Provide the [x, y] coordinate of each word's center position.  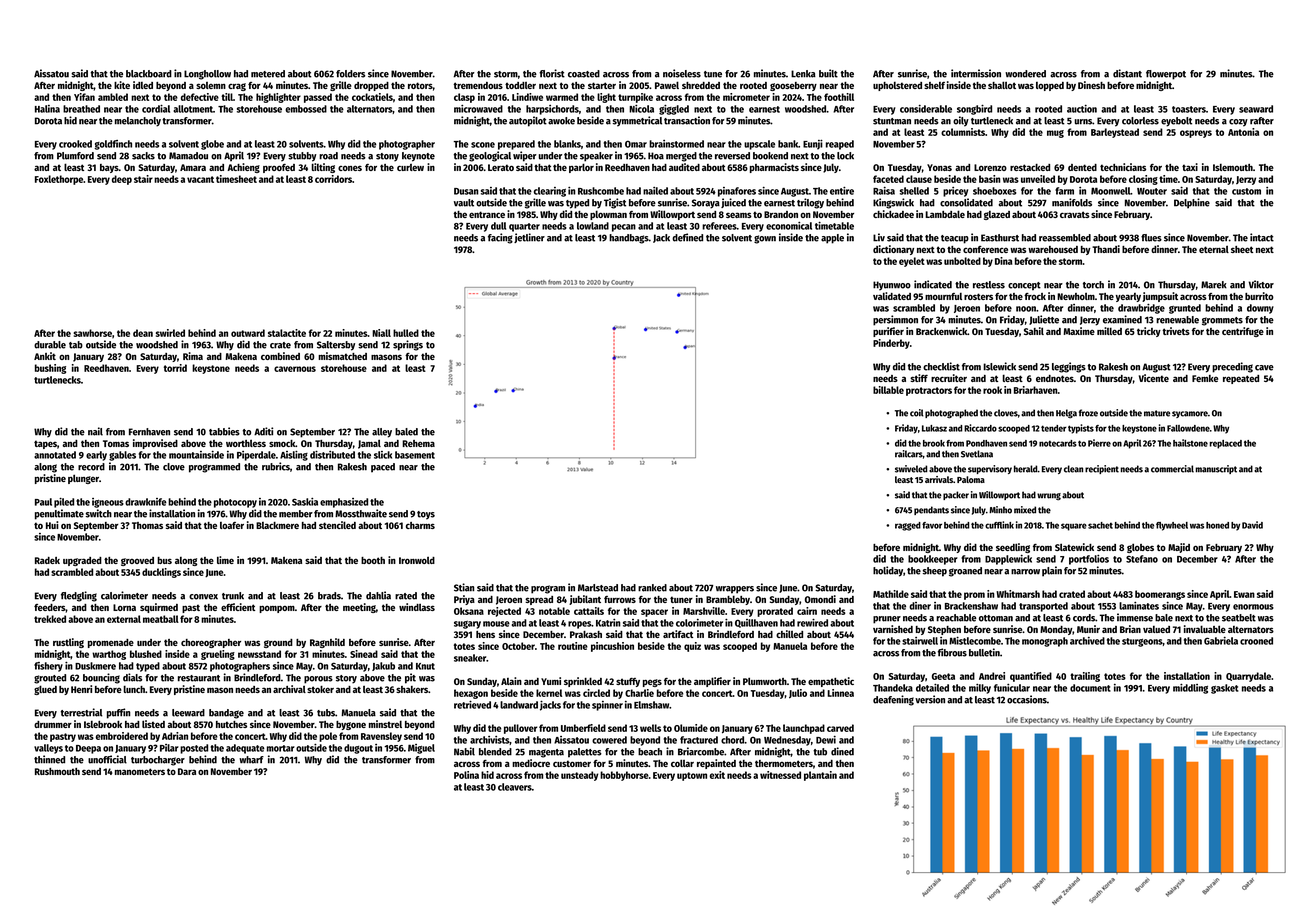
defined [687, 237]
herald [1026, 469]
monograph [1045, 642]
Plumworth [765, 681]
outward [248, 333]
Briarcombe [701, 751]
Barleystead [1115, 133]
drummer [53, 724]
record [91, 467]
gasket [1225, 689]
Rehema [418, 443]
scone [483, 145]
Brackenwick [941, 331]
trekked [50, 619]
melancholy [138, 122]
